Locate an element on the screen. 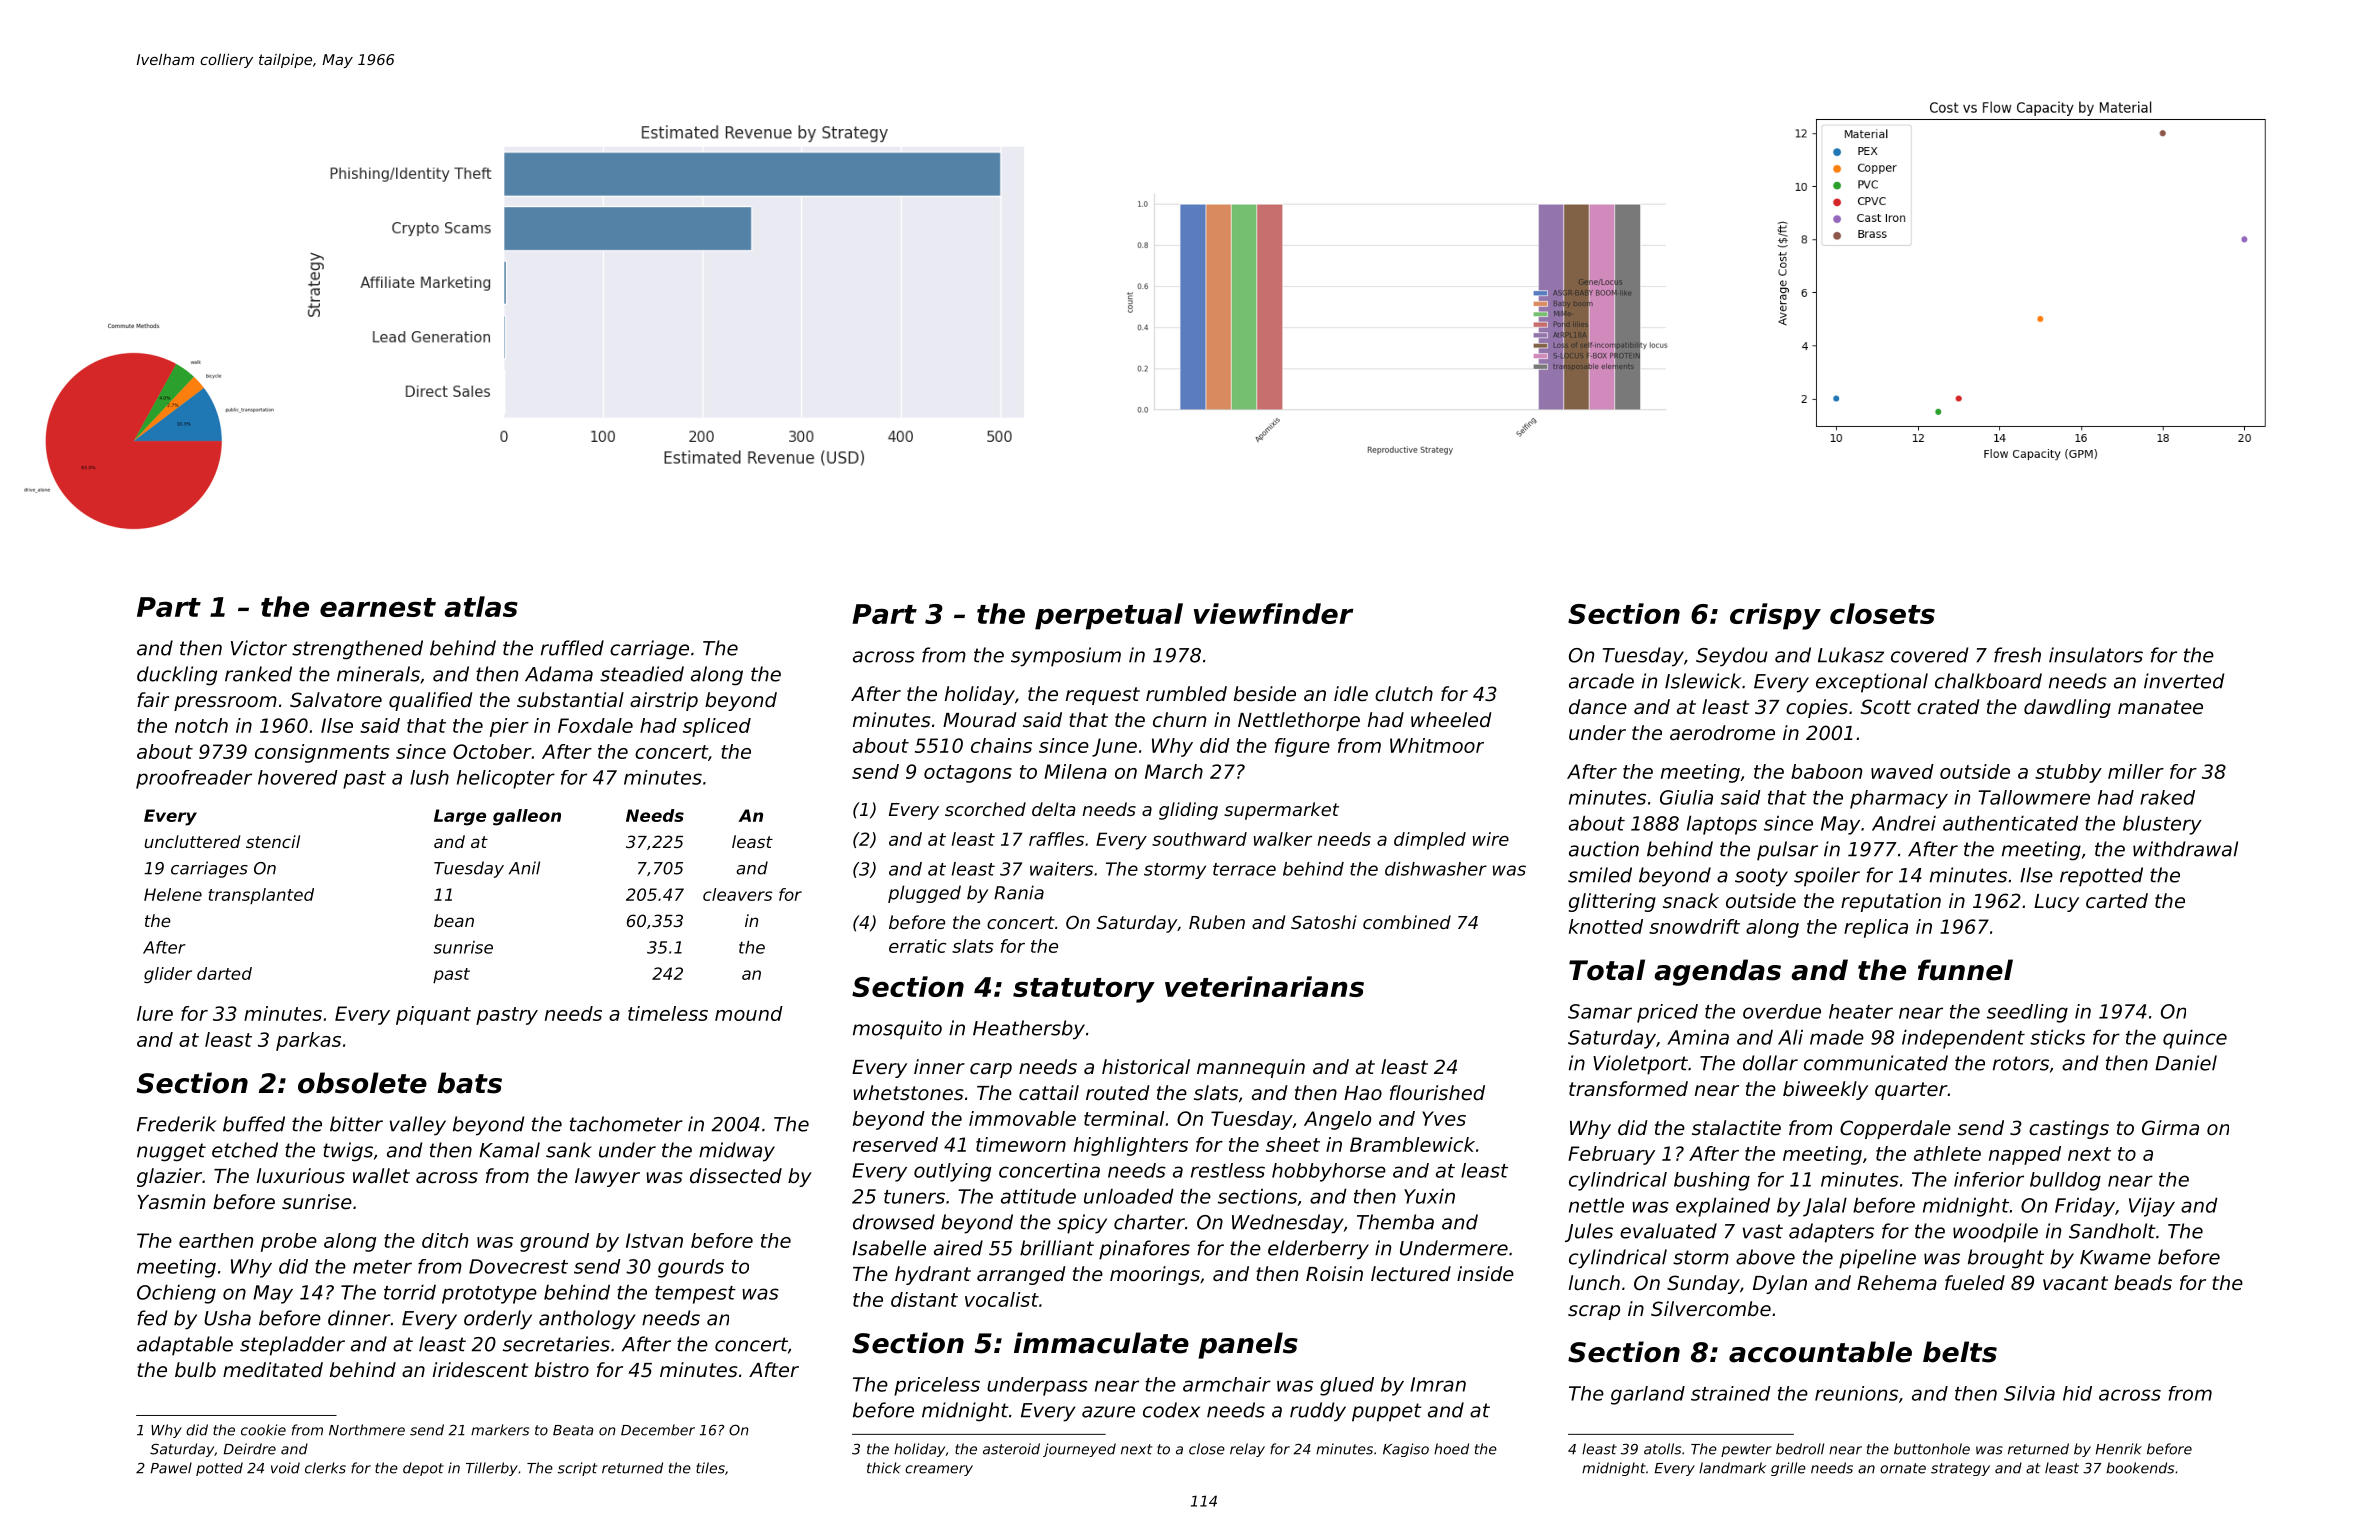  Usha is located at coordinates (227, 1318).
